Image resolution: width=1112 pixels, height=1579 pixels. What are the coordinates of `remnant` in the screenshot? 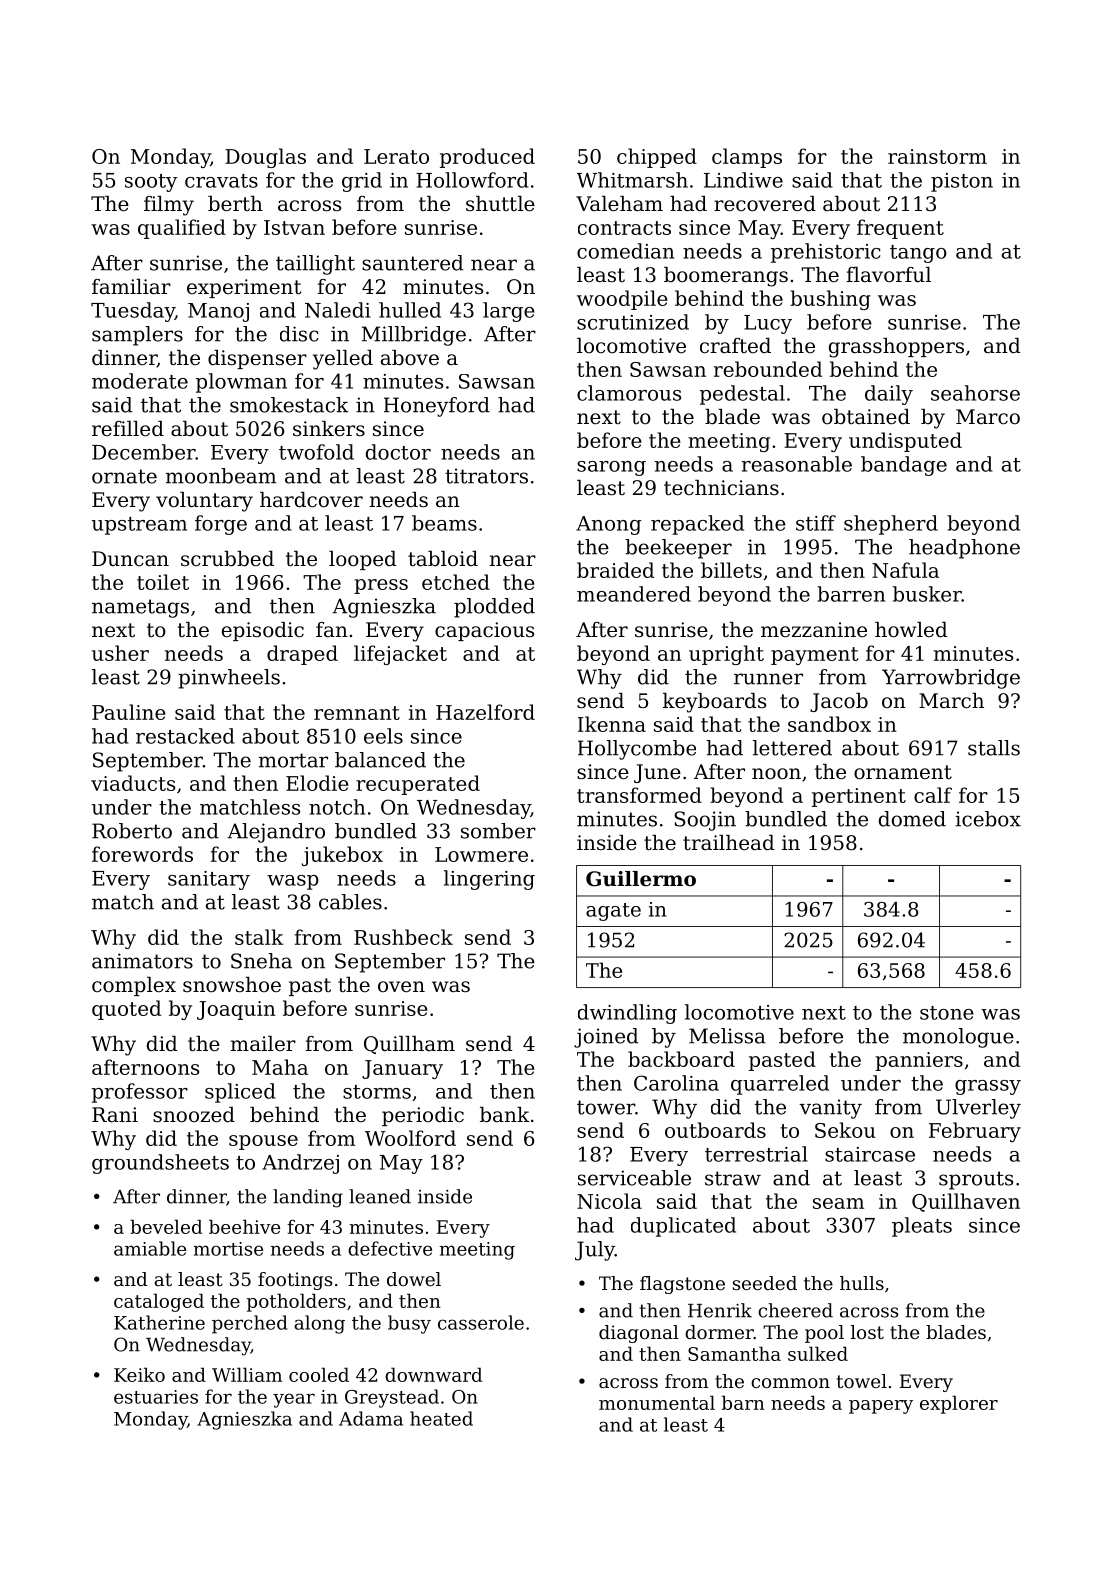 It's located at (357, 713).
